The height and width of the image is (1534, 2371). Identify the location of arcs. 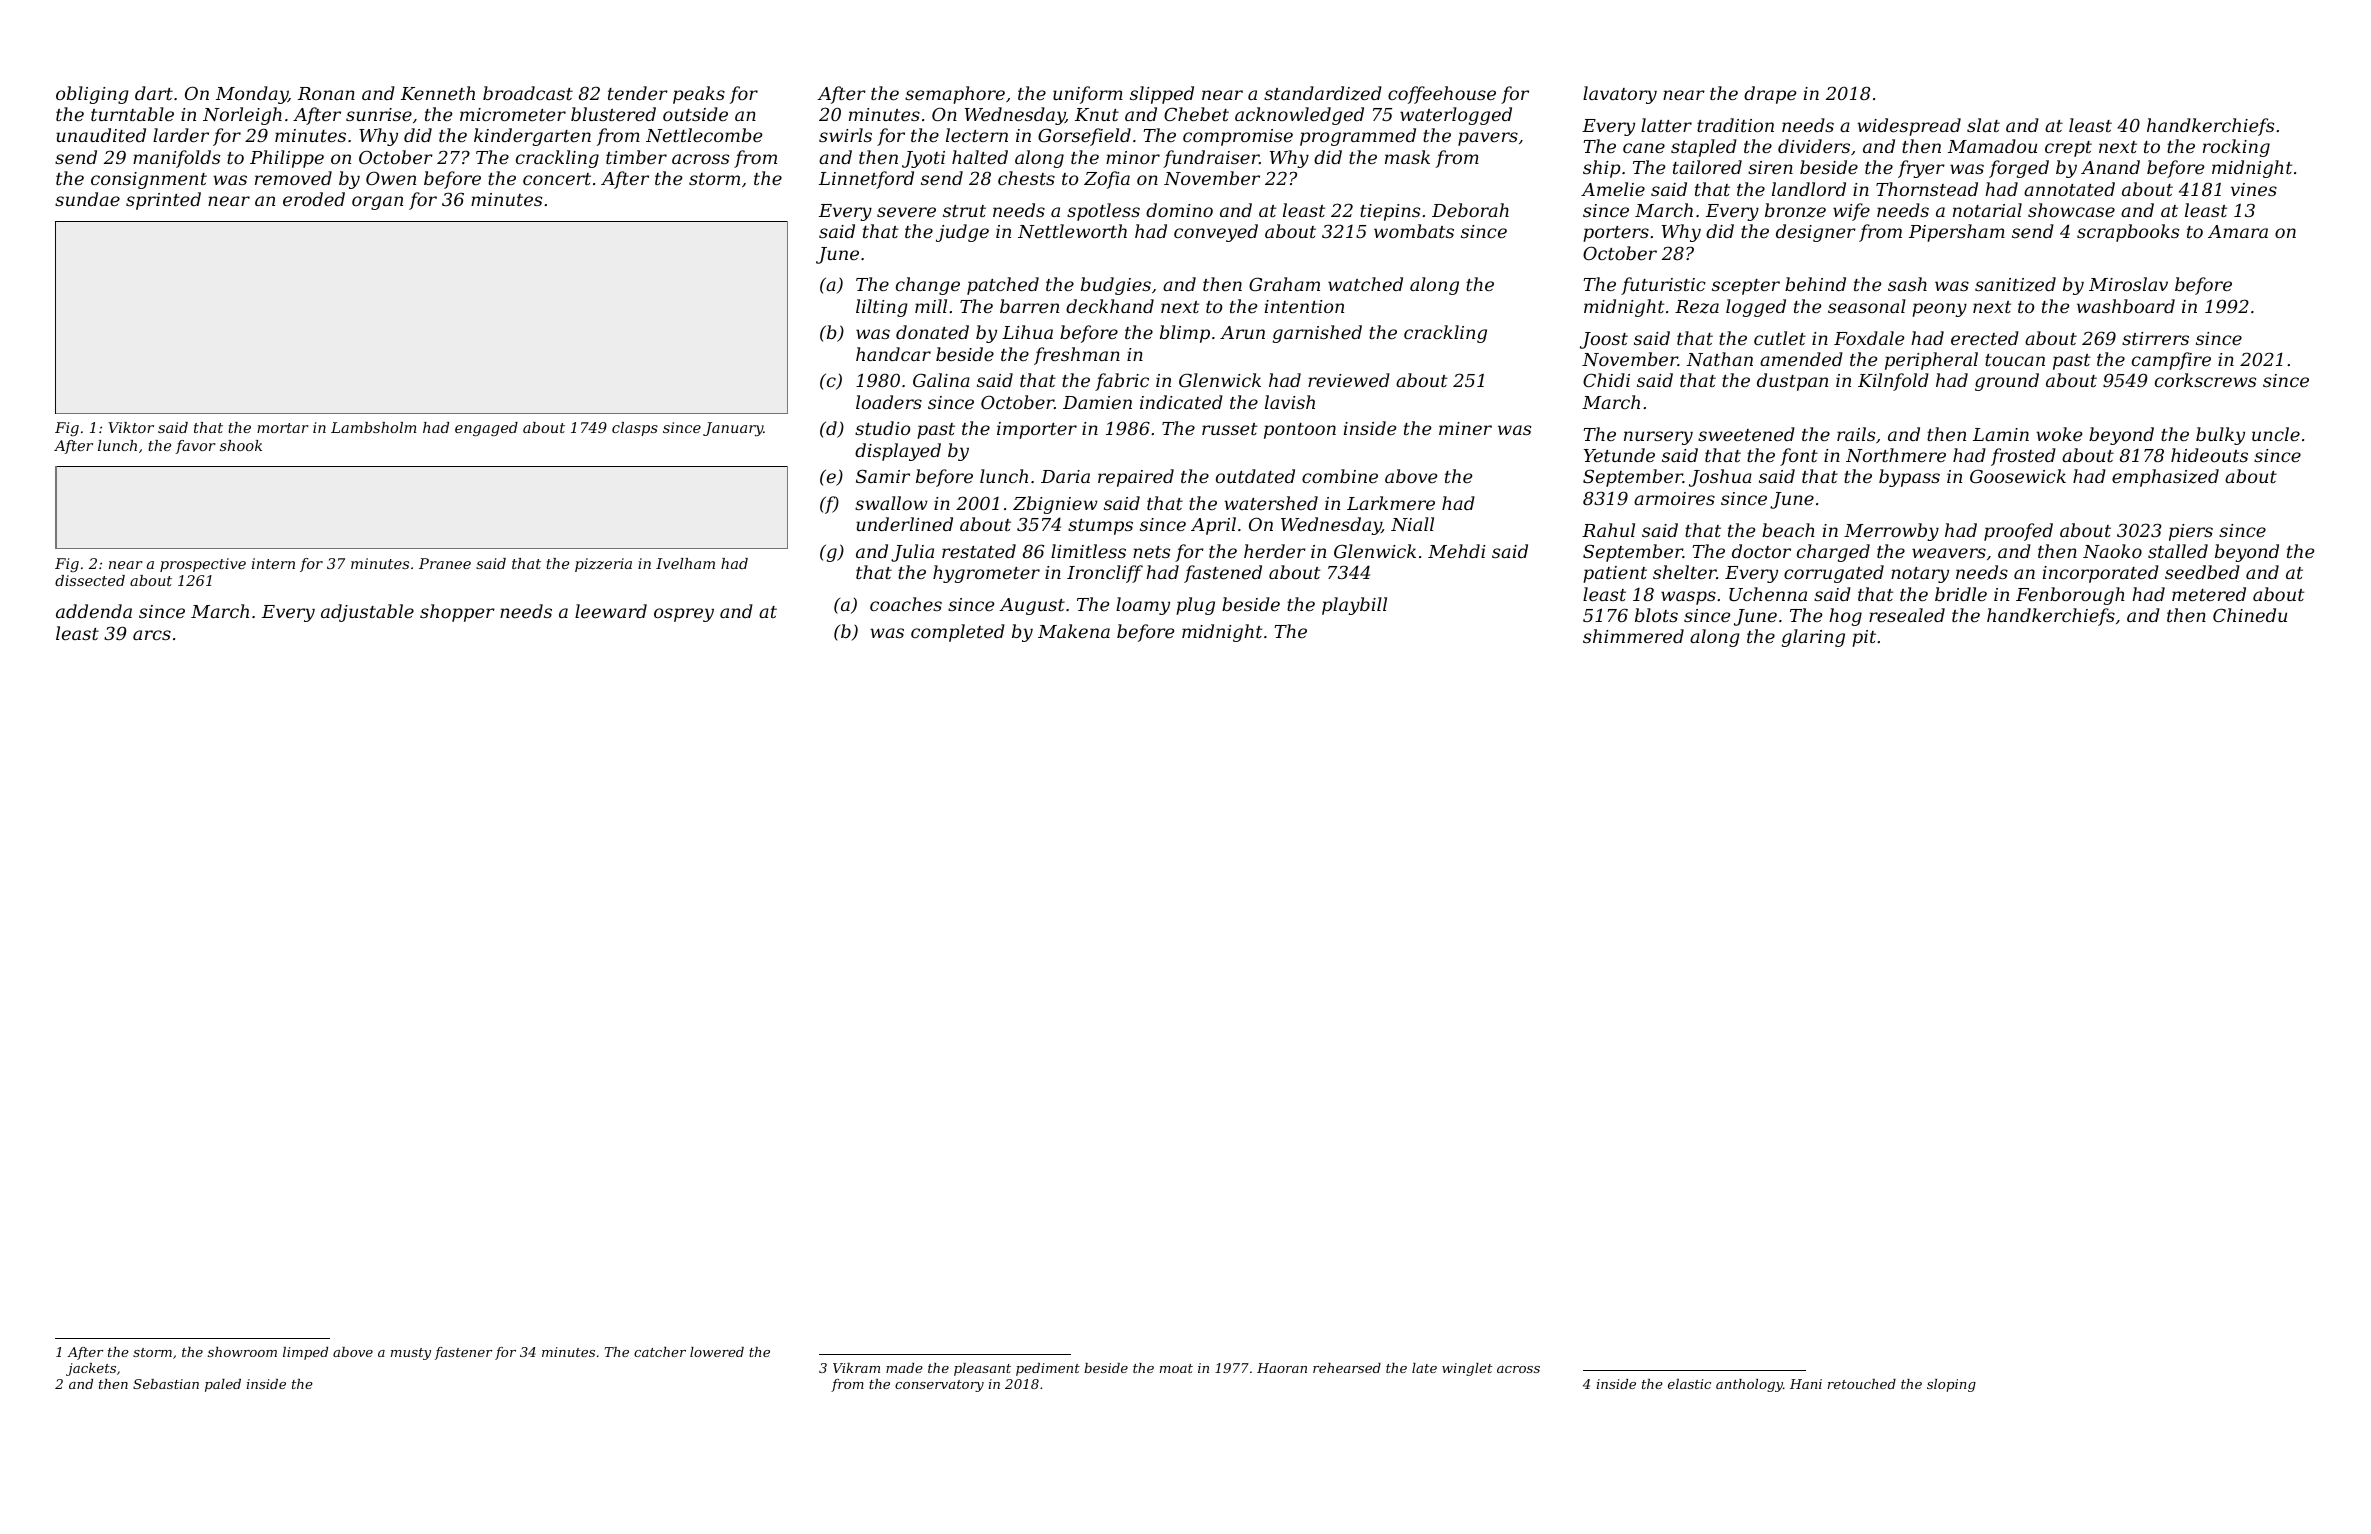
(152, 635).
